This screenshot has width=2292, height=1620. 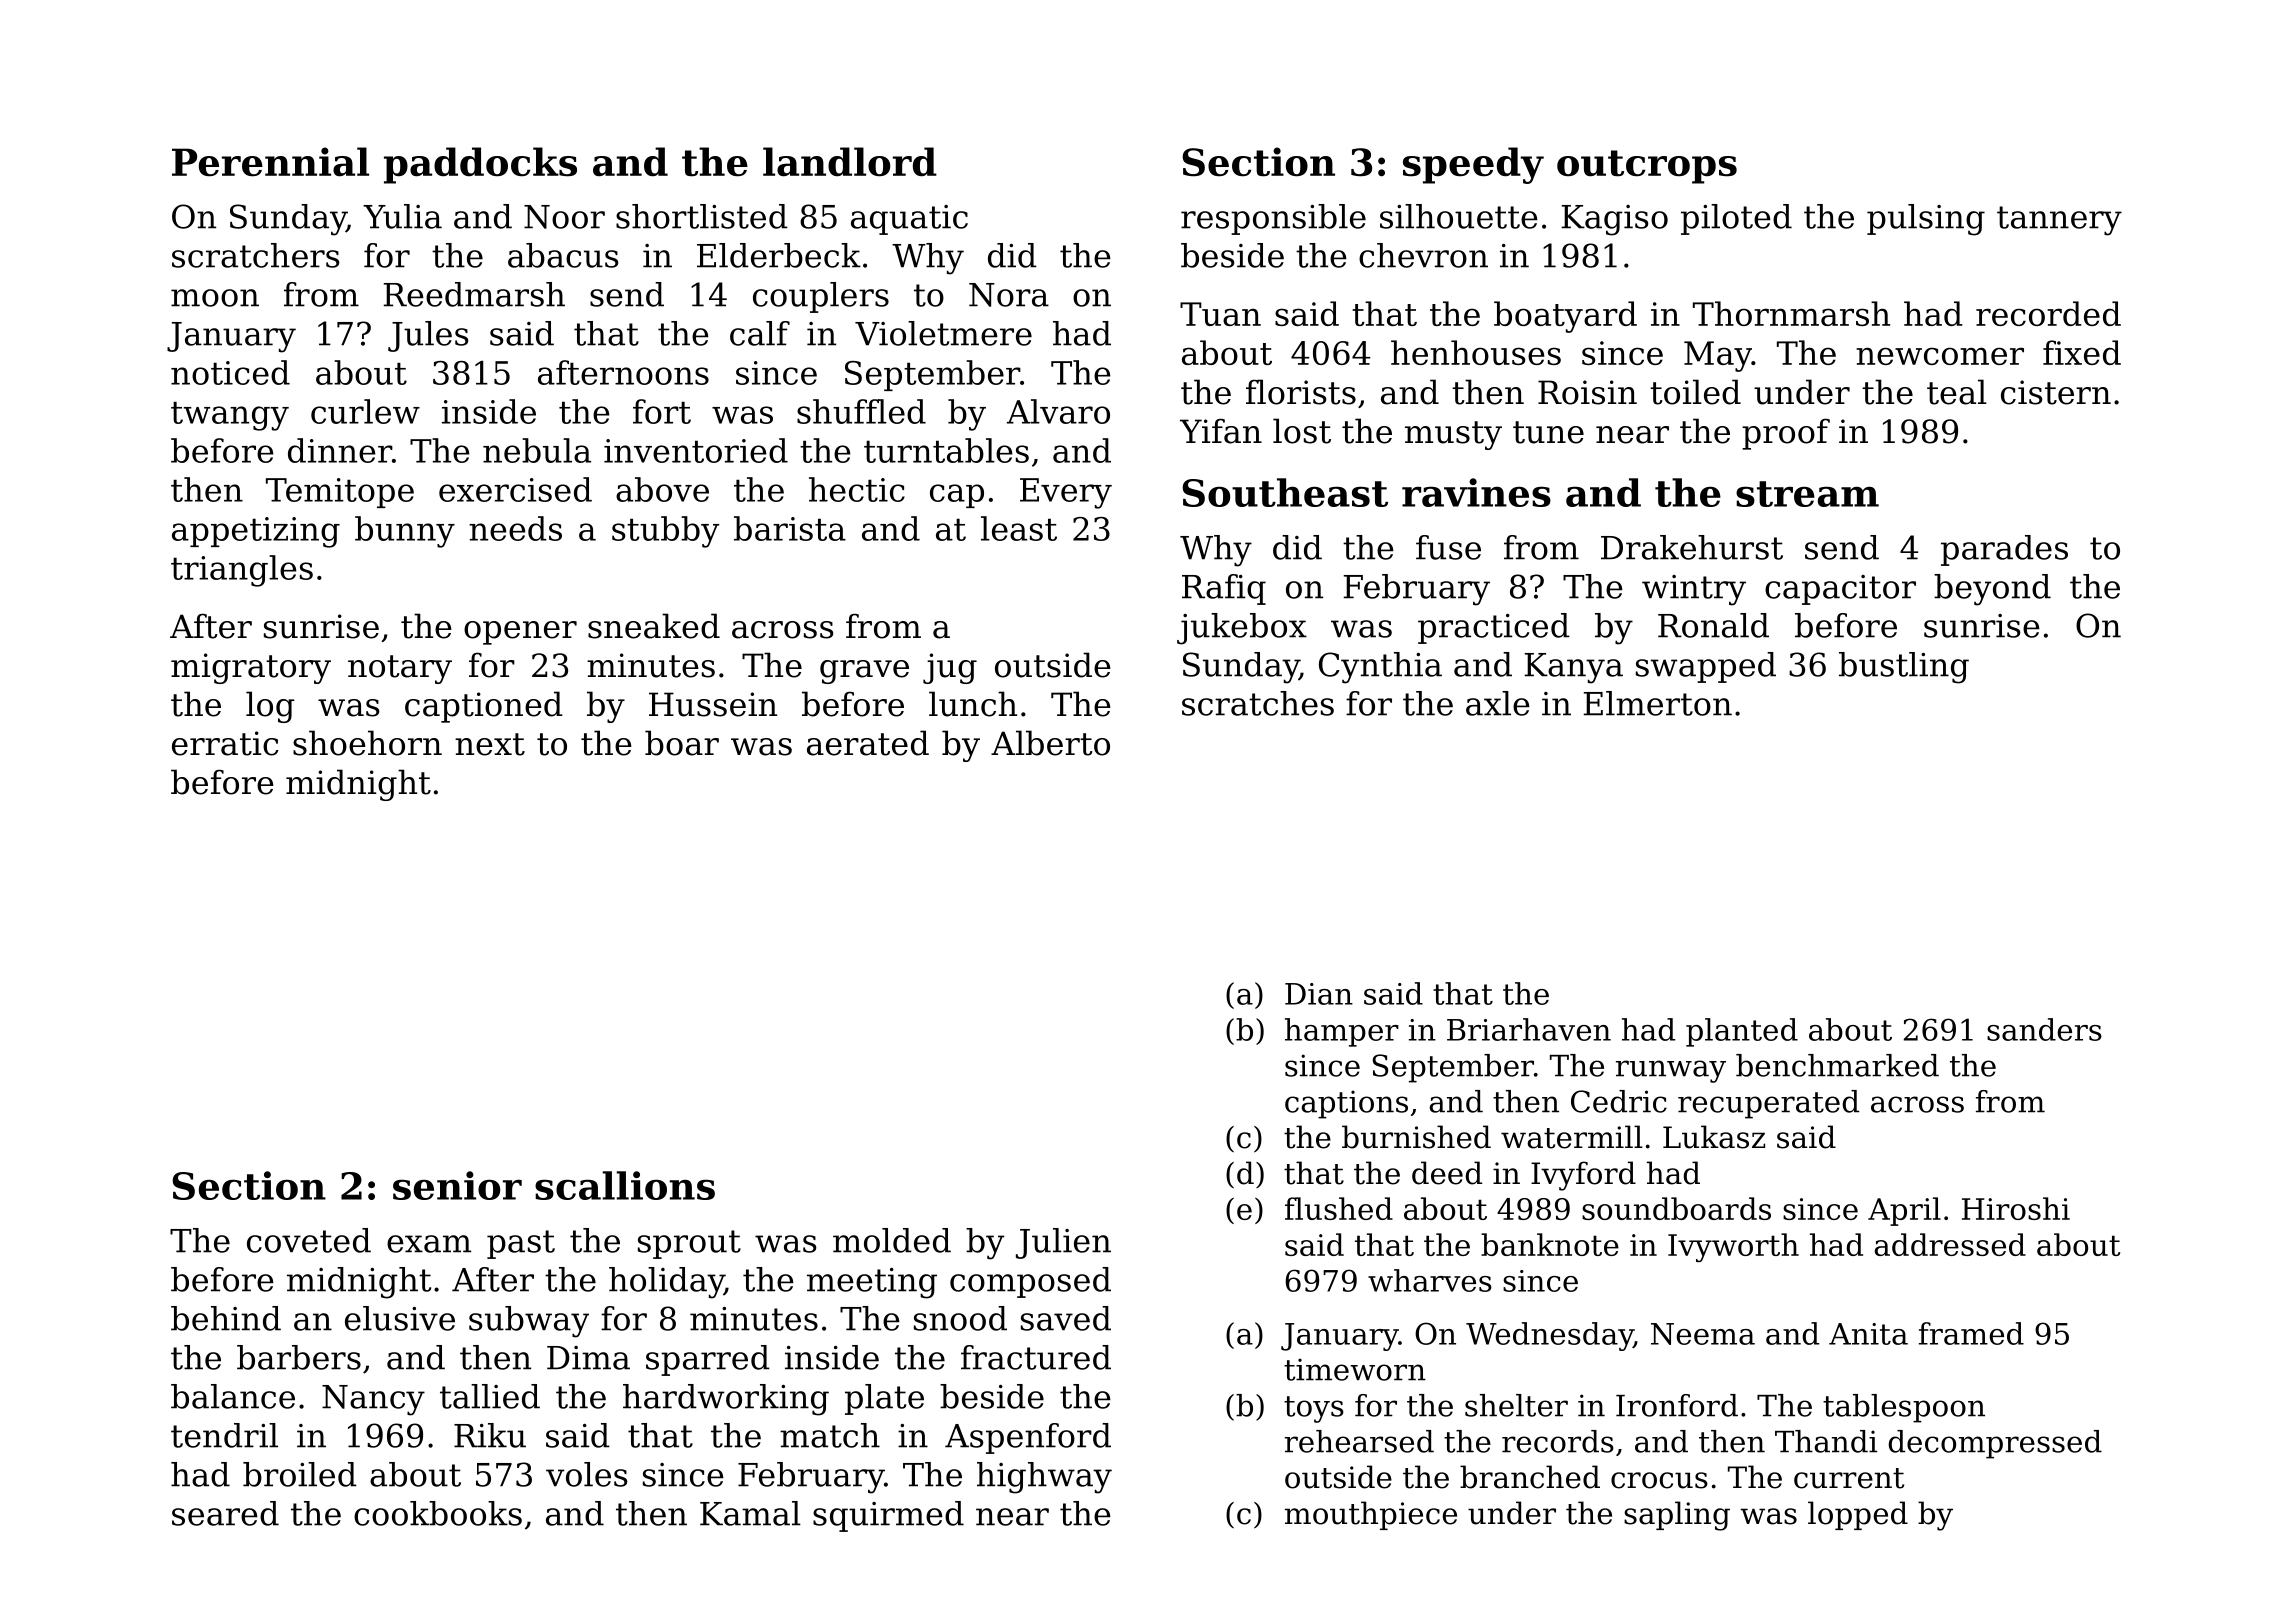 What do you see at coordinates (225, 743) in the screenshot?
I see `erratic` at bounding box center [225, 743].
